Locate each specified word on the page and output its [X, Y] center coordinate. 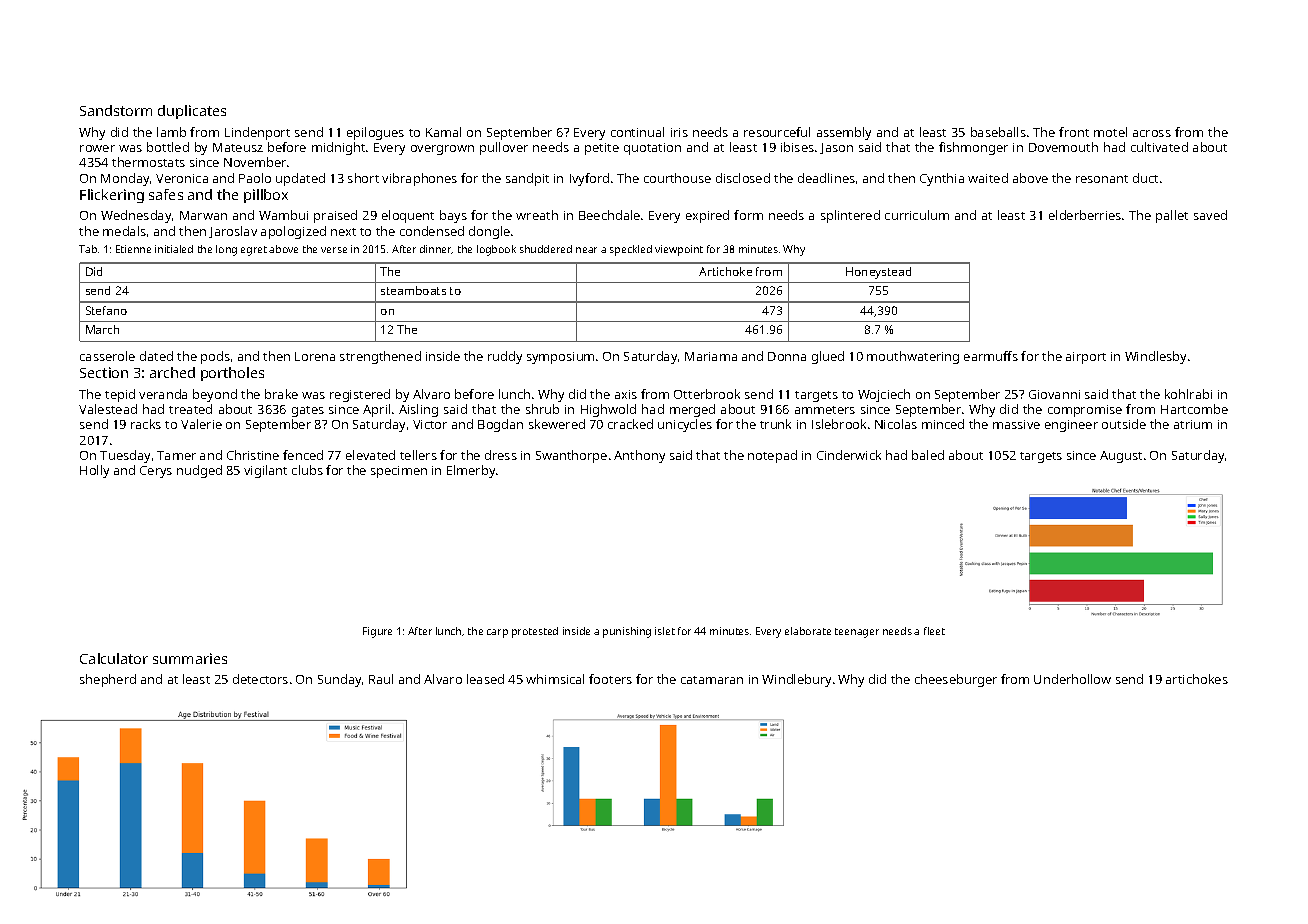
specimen [399, 472]
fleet [934, 631]
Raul [381, 679]
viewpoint [679, 250]
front [1074, 132]
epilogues [375, 133]
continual [637, 132]
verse [334, 250]
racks [146, 424]
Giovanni [1054, 394]
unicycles [685, 425]
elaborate [808, 631]
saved [1210, 215]
